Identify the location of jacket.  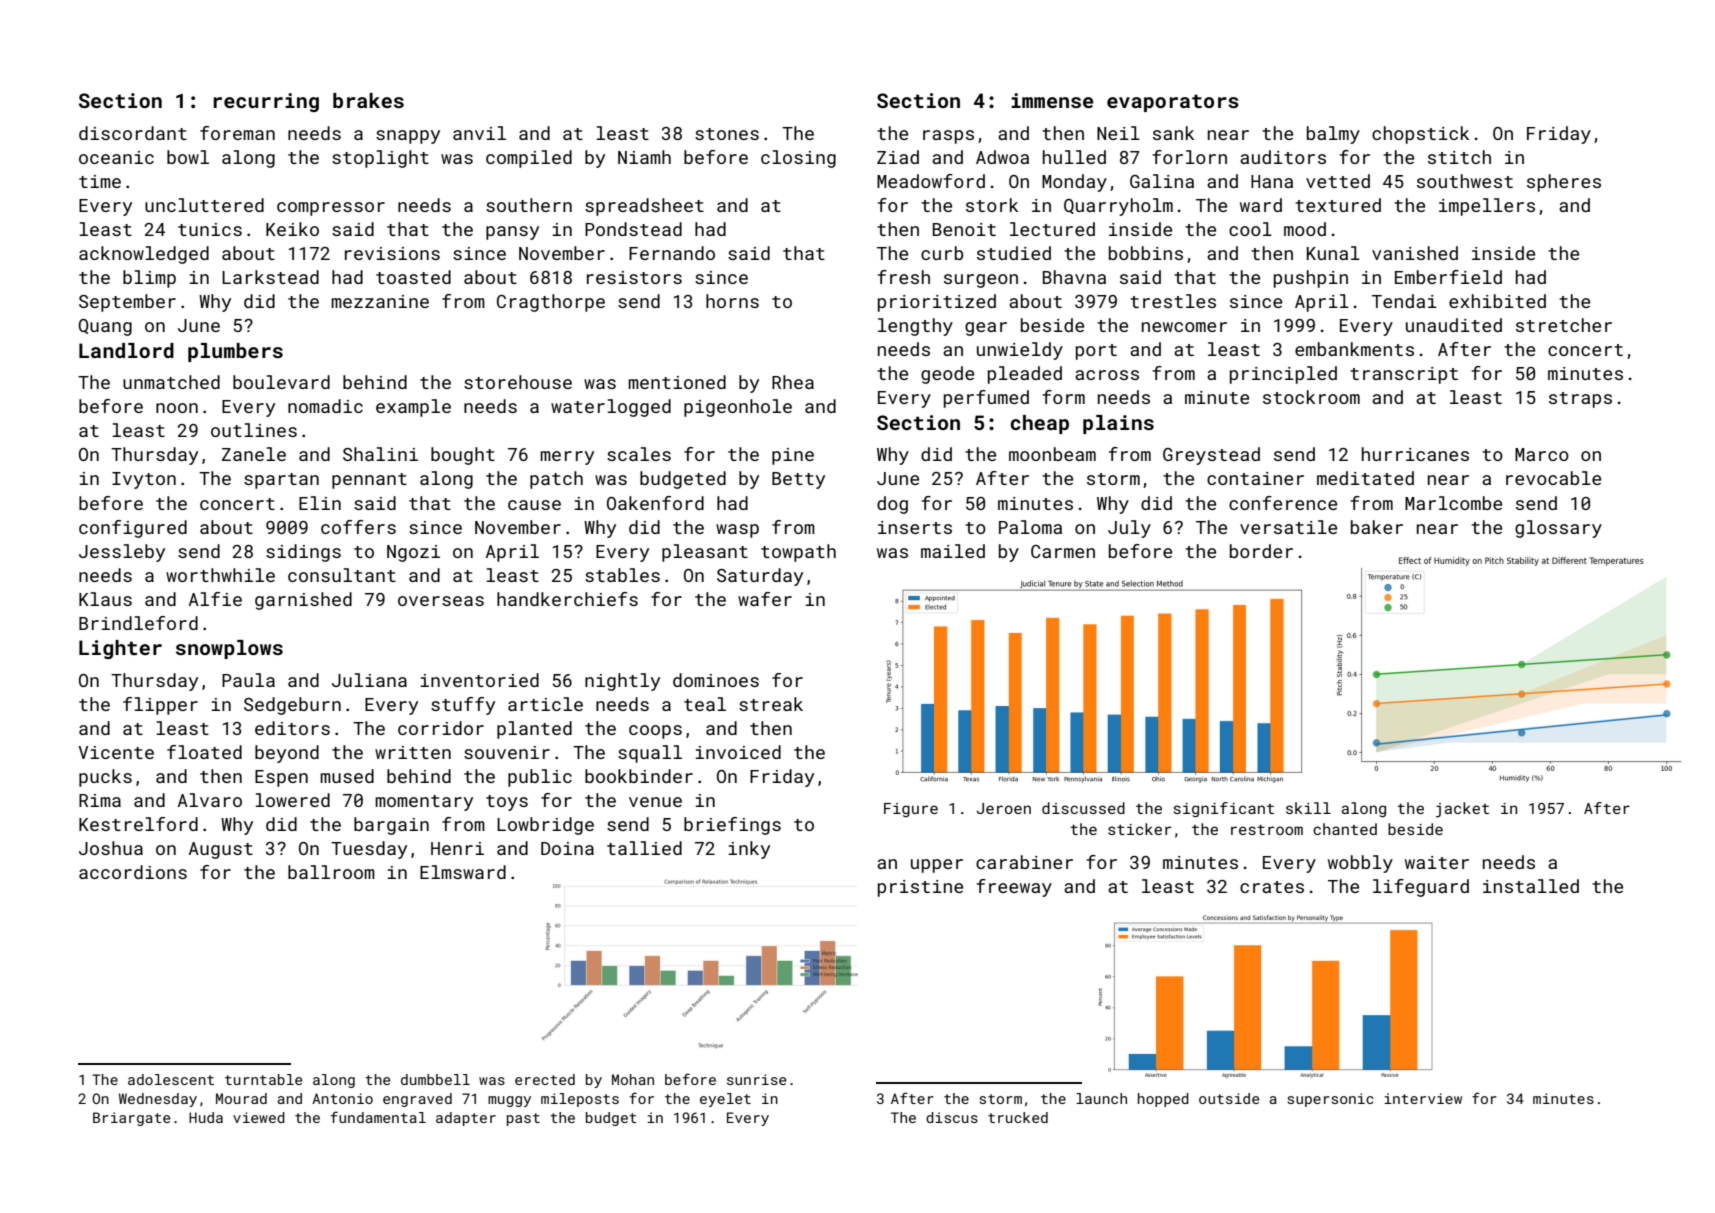
(1462, 810).
